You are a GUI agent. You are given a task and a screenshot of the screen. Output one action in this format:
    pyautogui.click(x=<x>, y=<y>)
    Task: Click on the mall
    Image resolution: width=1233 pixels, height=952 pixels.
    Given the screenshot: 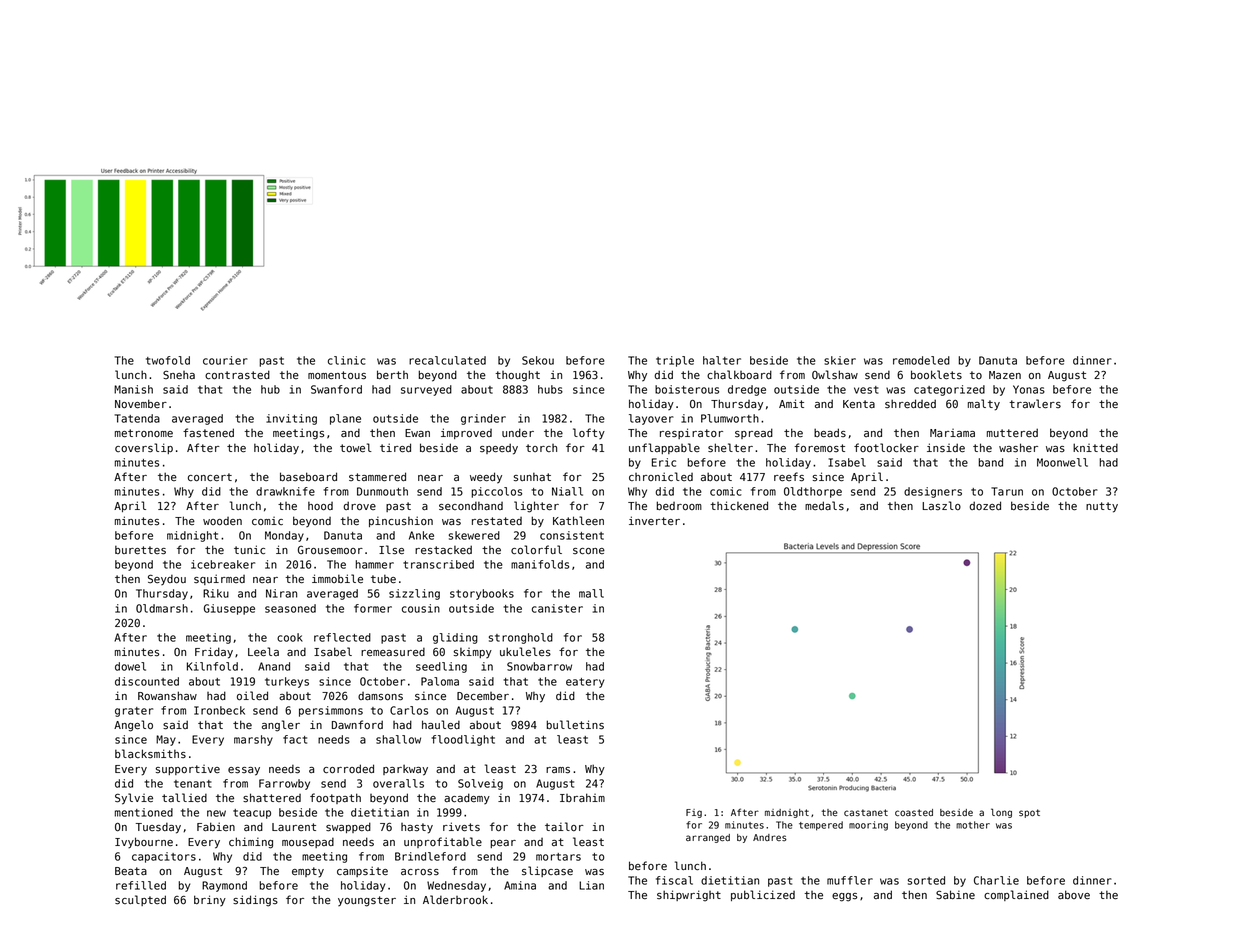 What is the action you would take?
    pyautogui.click(x=591, y=593)
